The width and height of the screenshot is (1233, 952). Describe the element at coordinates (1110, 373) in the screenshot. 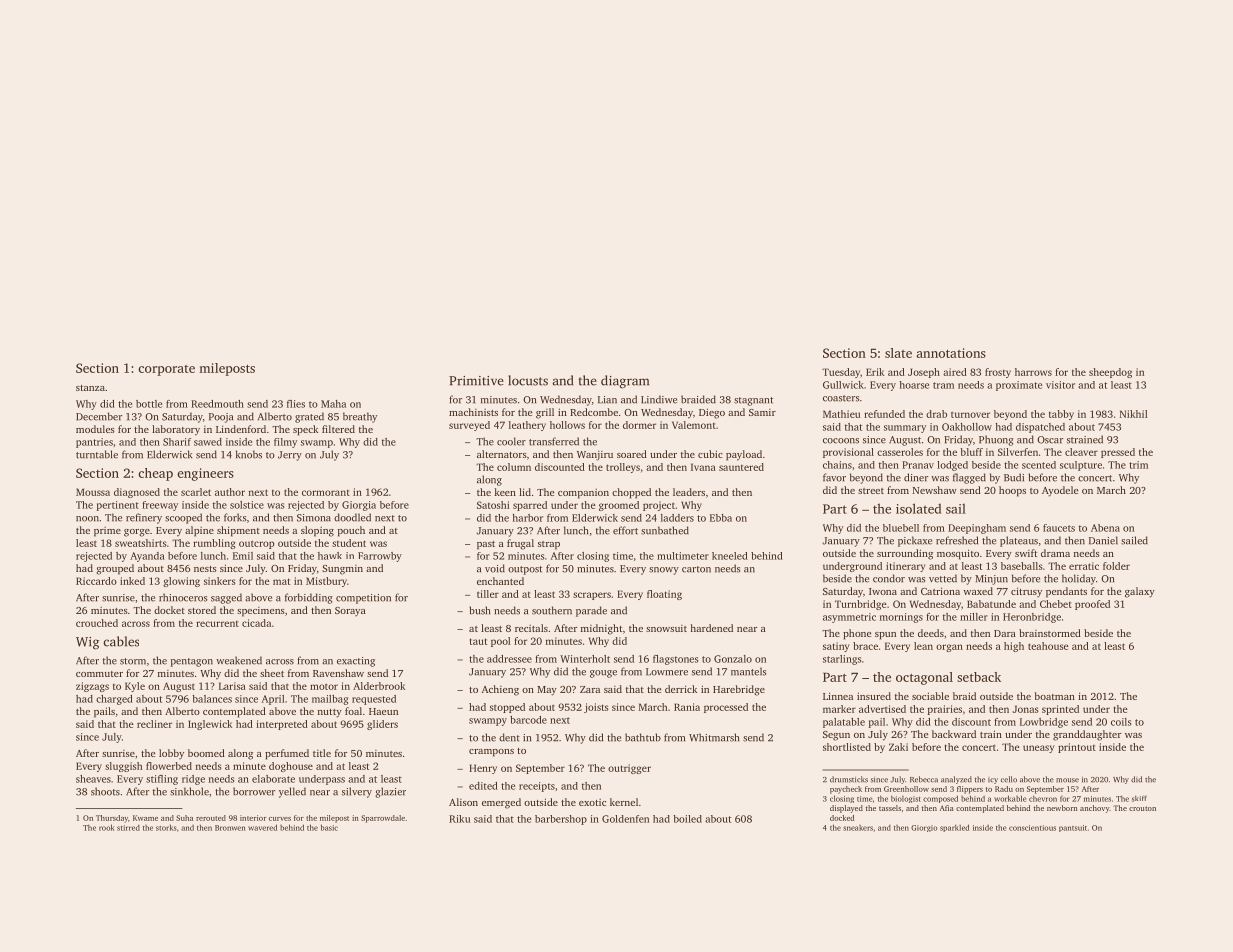

I see `sheepdog` at that location.
